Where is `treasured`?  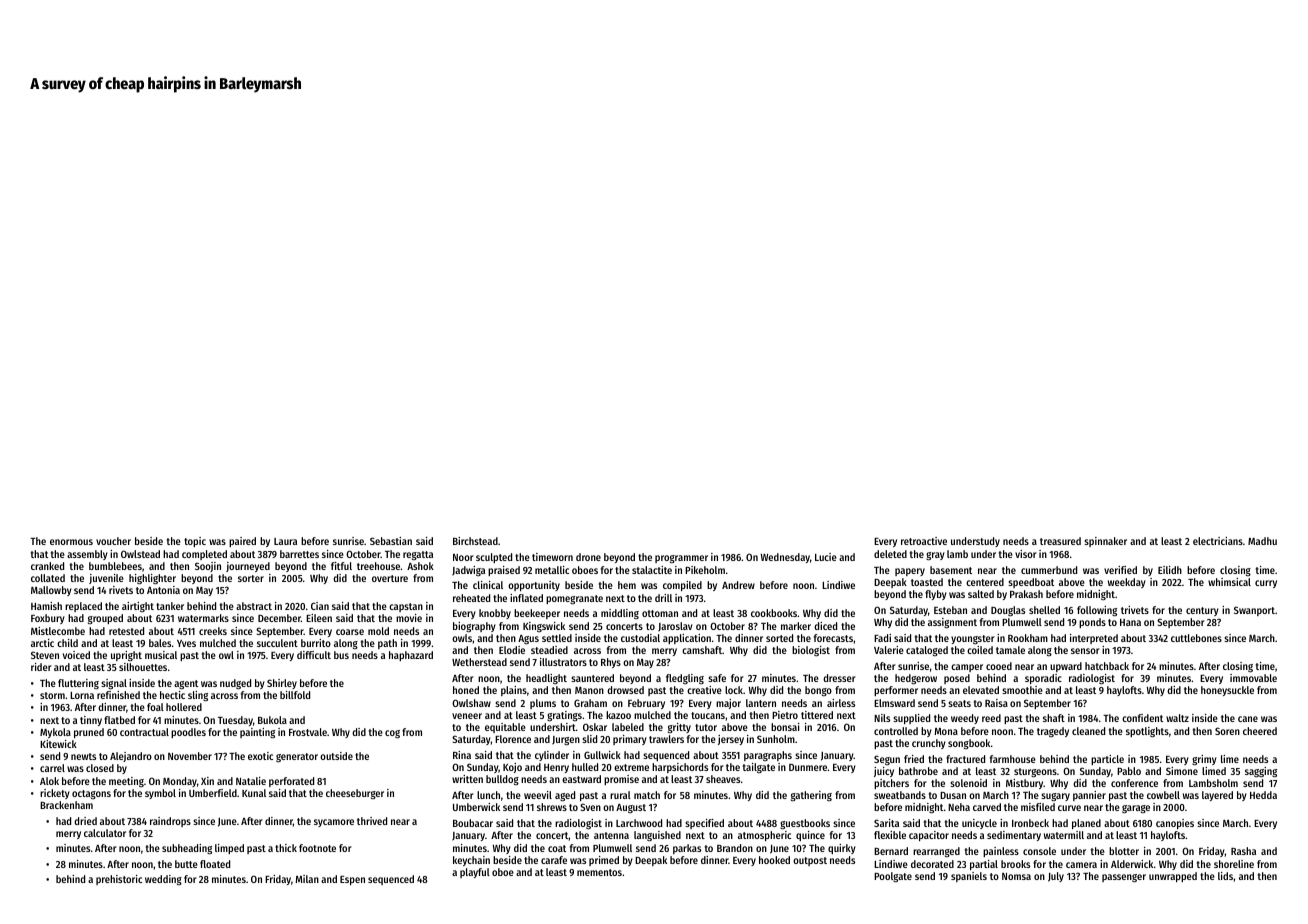
treasured is located at coordinates (1060, 541).
